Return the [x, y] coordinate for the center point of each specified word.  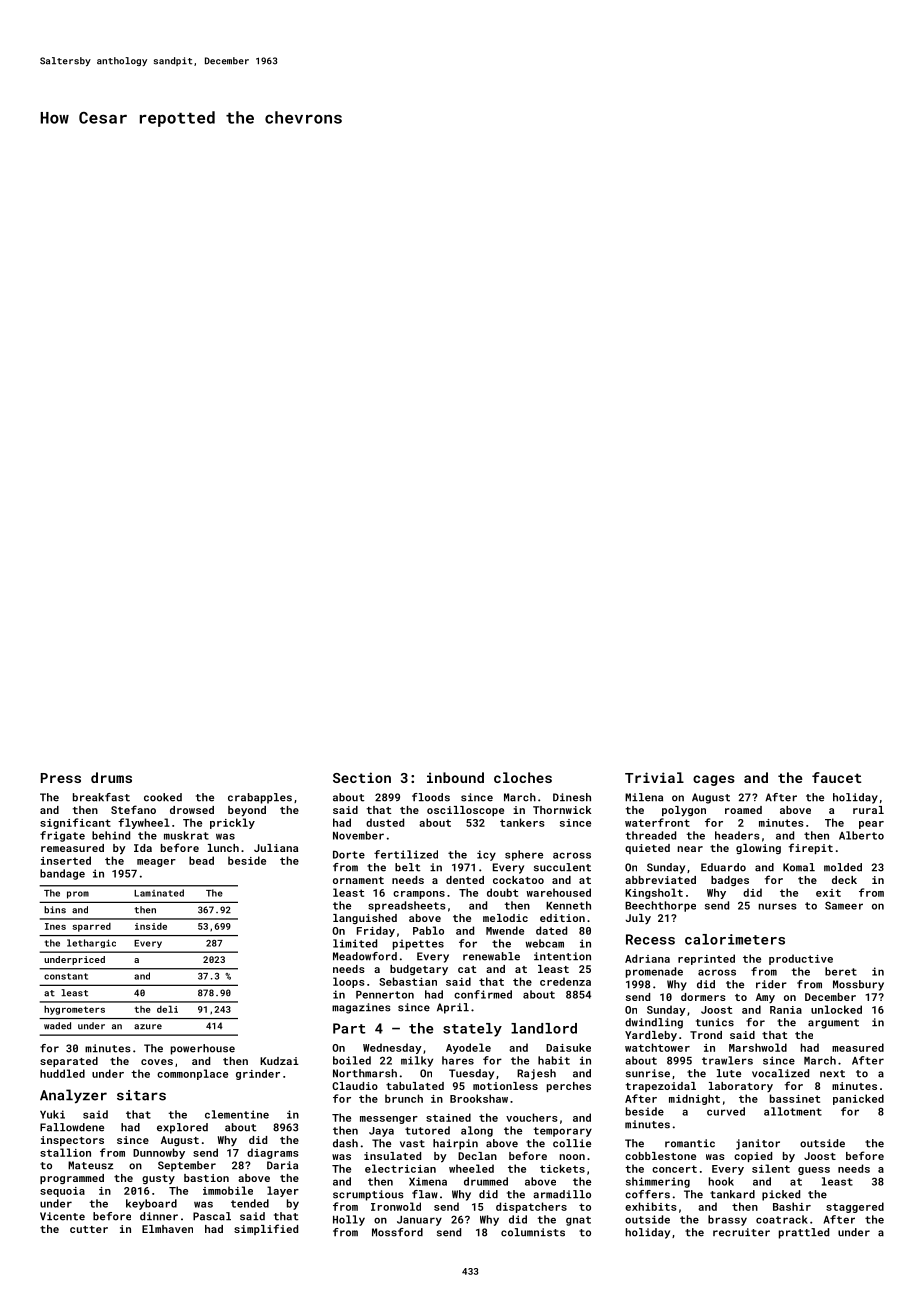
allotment [793, 1111]
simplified [266, 1229]
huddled [62, 1073]
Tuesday [471, 1074]
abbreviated [660, 880]
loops [349, 982]
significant [75, 823]
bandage [62, 874]
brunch [404, 1098]
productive [801, 959]
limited [355, 943]
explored [182, 1128]
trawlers [727, 1060]
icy [486, 855]
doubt [502, 892]
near [690, 849]
